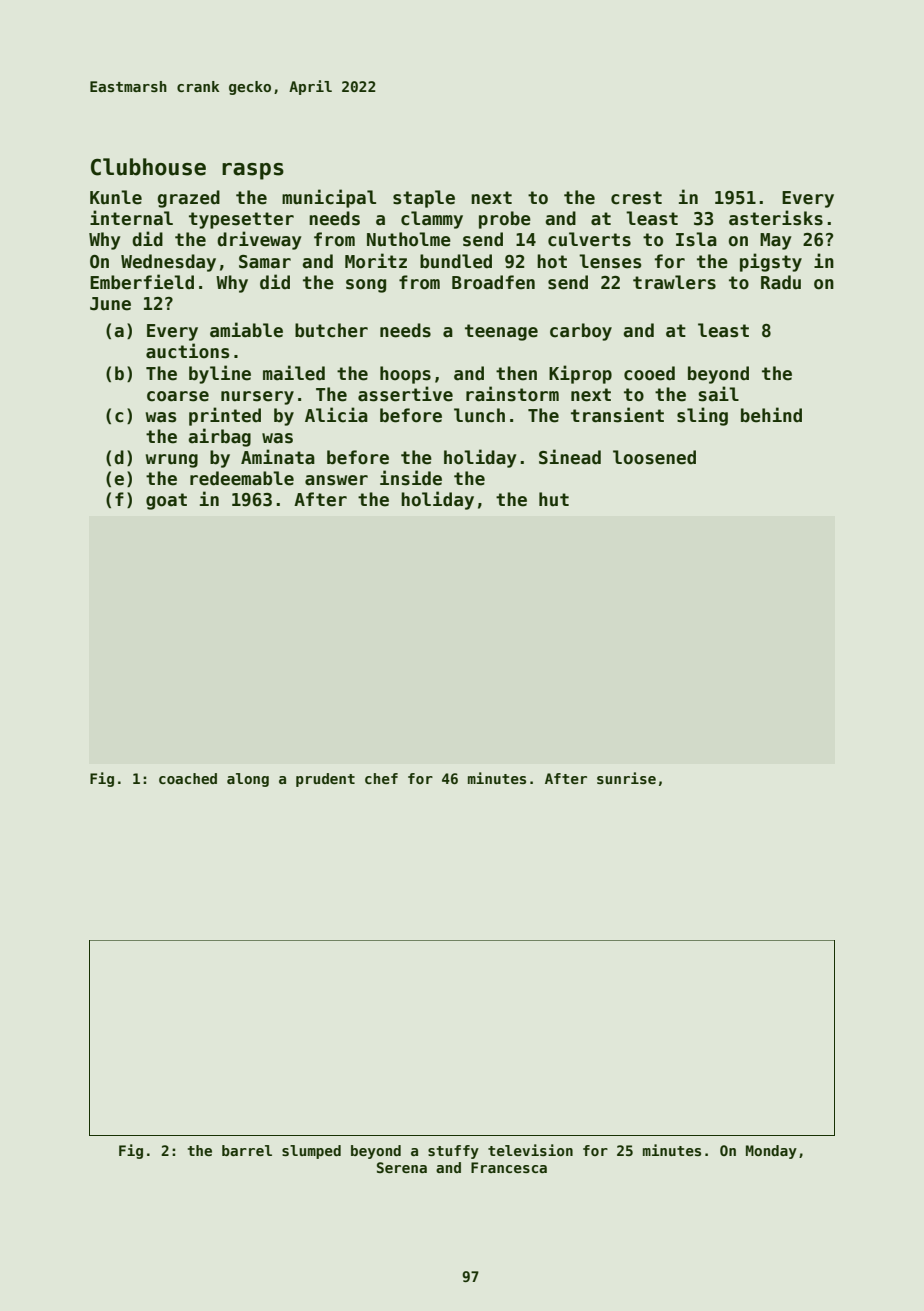 This screenshot has width=924, height=1311. What do you see at coordinates (402, 1167) in the screenshot?
I see `Serena` at bounding box center [402, 1167].
